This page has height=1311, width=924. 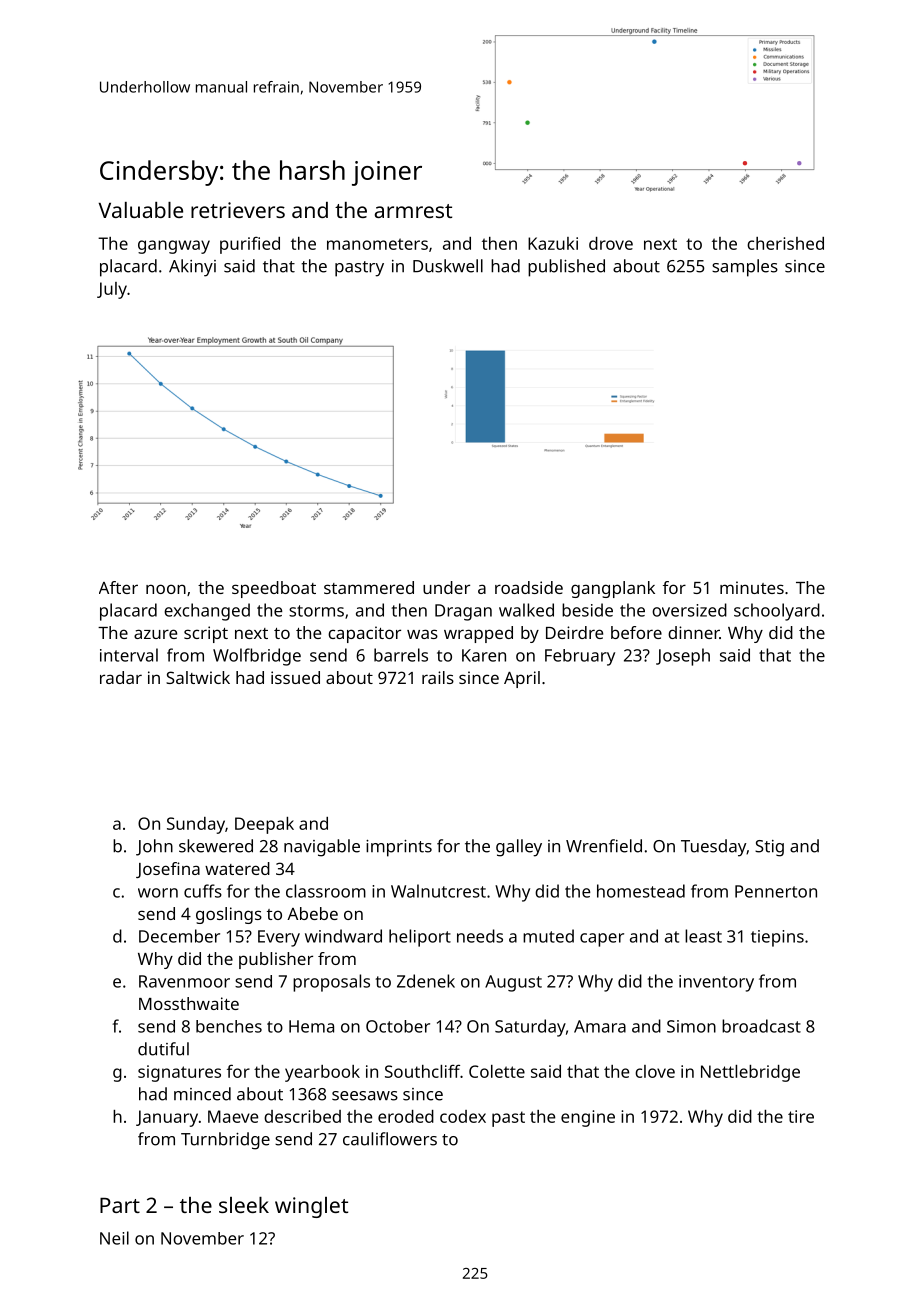 What do you see at coordinates (369, 587) in the page?
I see `stammered` at bounding box center [369, 587].
